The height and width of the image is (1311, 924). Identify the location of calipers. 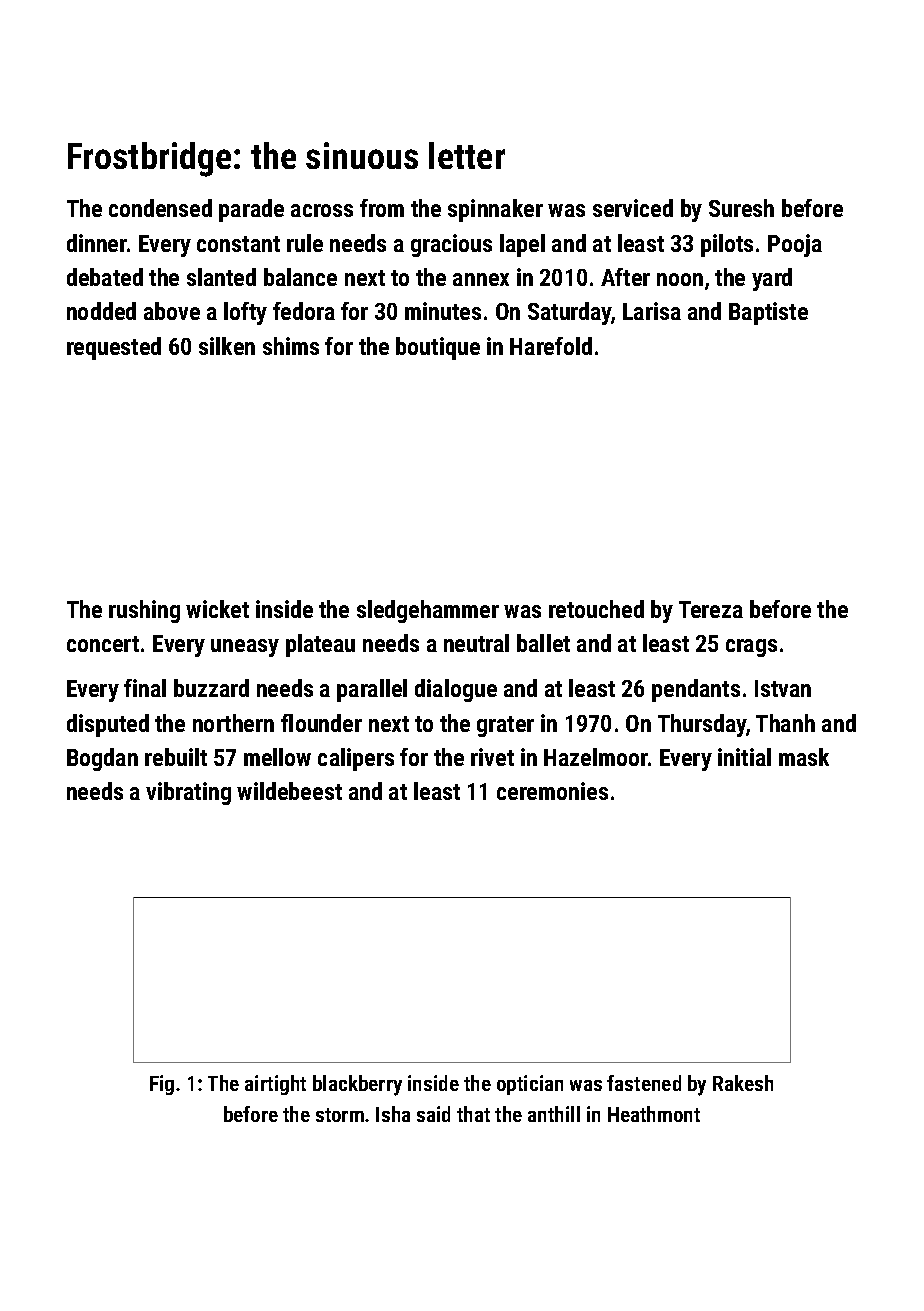
(356, 759).
